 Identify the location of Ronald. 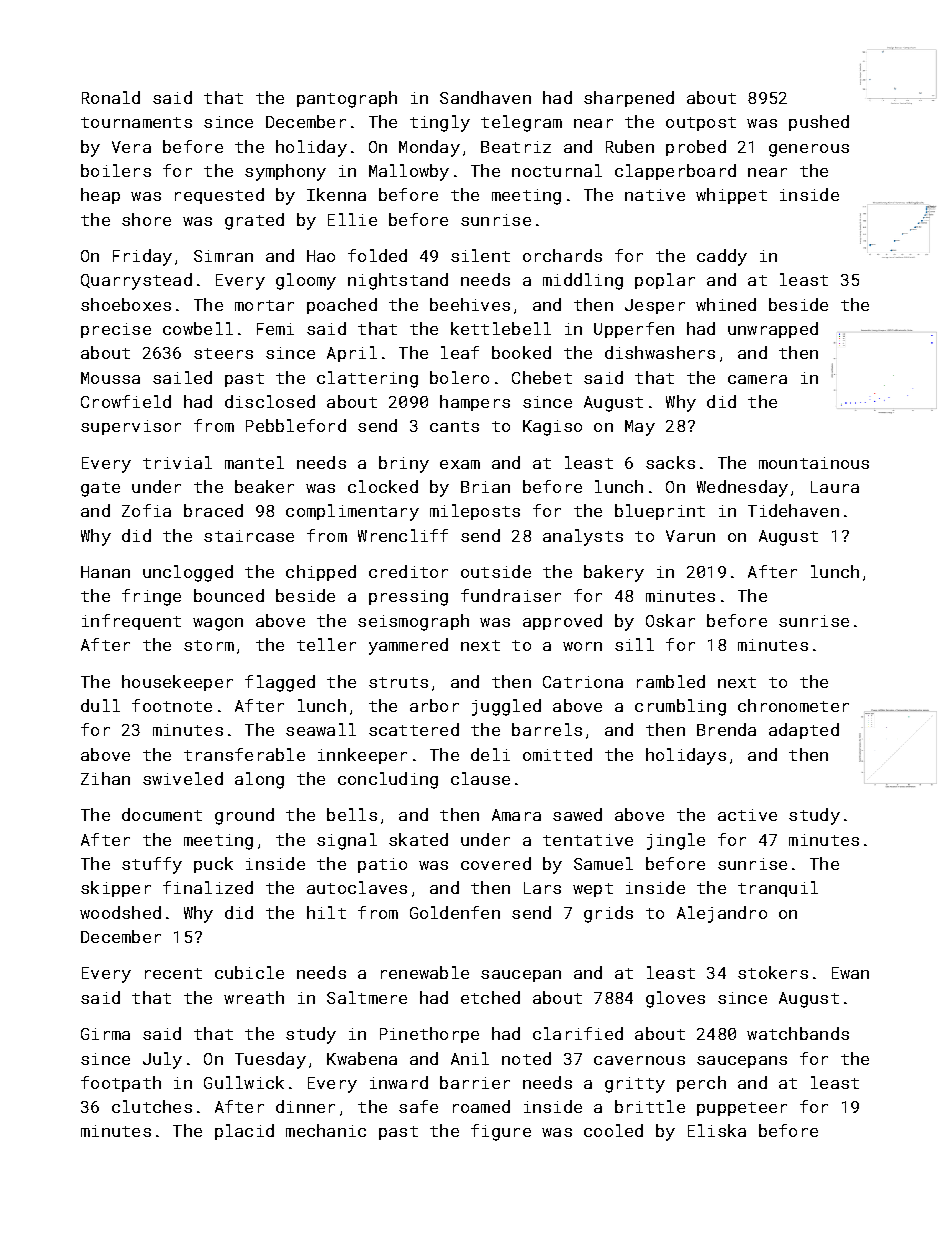
(111, 97).
